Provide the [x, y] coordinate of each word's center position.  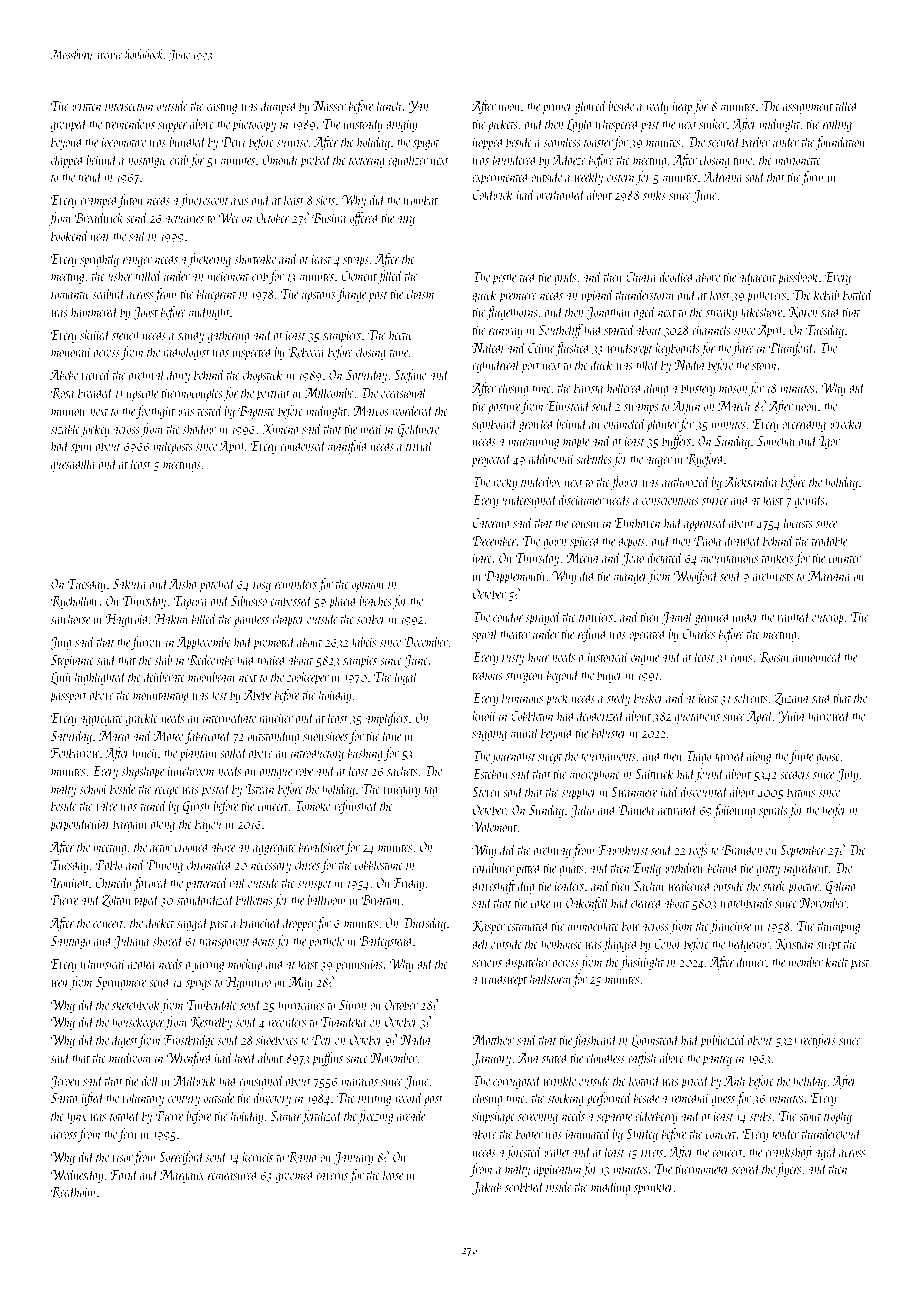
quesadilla [73, 465]
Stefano [410, 376]
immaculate [593, 925]
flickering [209, 260]
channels [711, 329]
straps [356, 261]
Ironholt [70, 882]
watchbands [746, 902]
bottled [858, 294]
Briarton [381, 900]
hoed [246, 1057]
